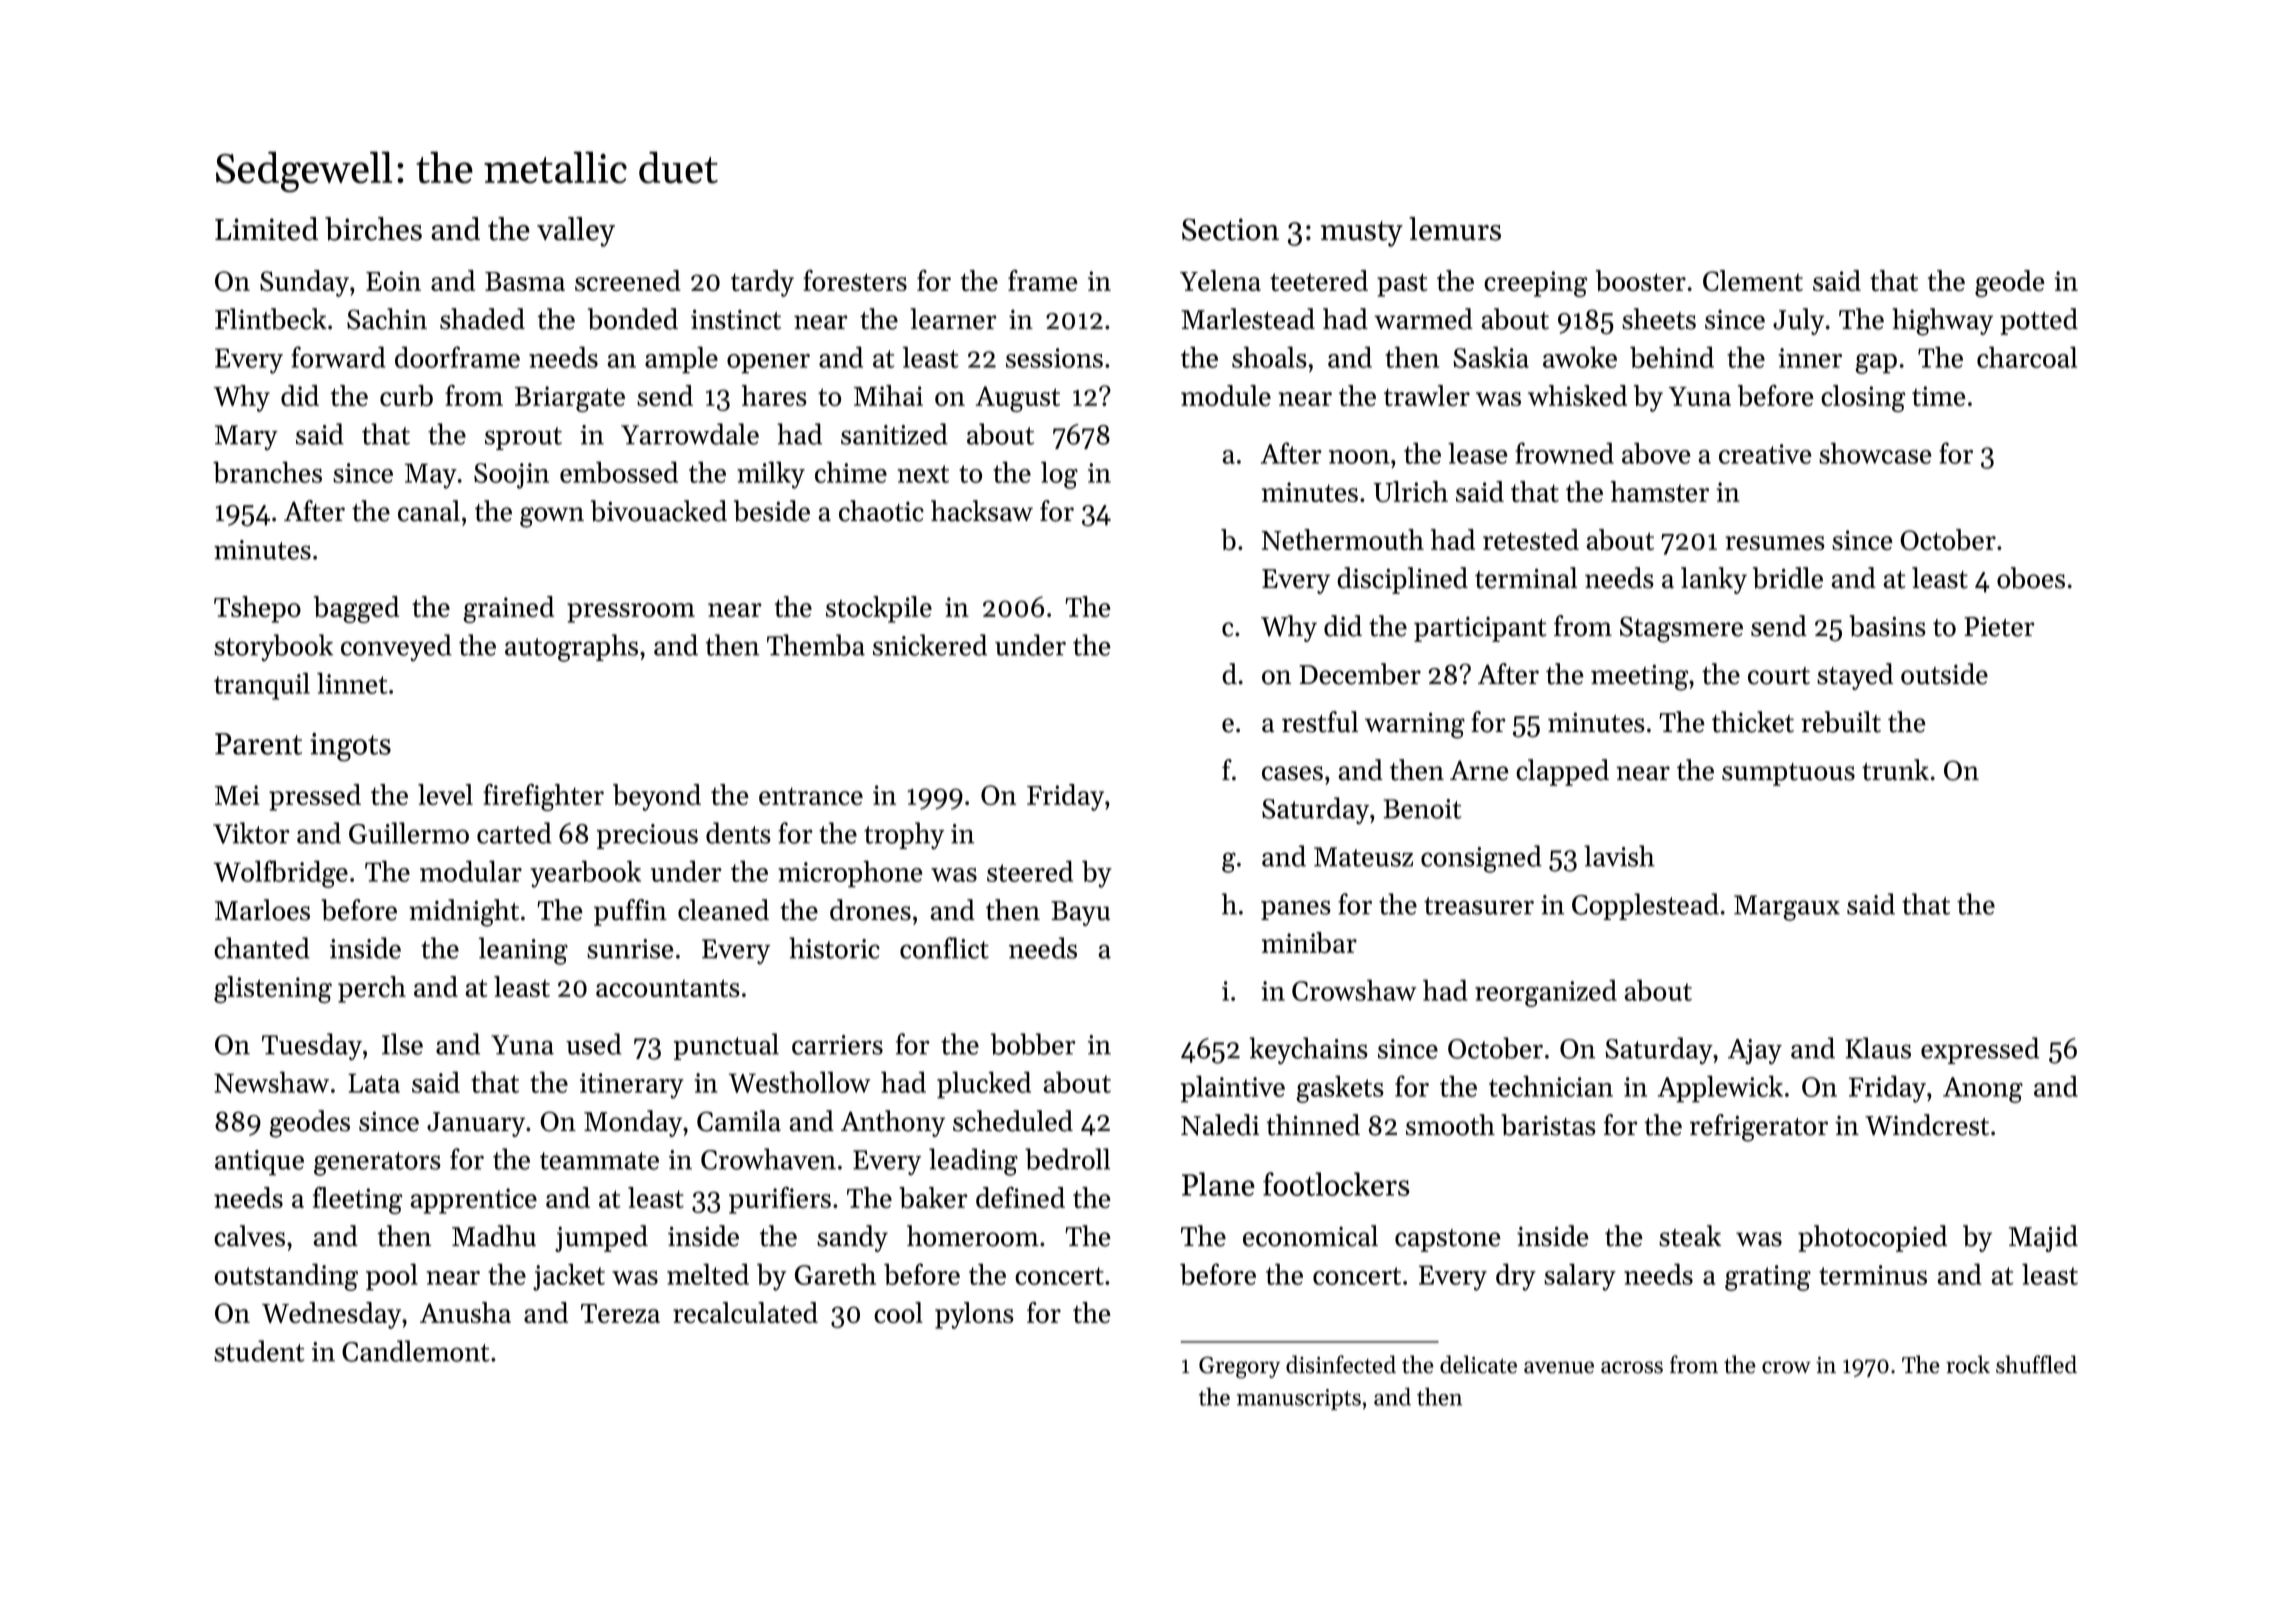 This screenshot has width=2292, height=1620. Describe the element at coordinates (1230, 229) in the screenshot. I see `Section` at that location.
